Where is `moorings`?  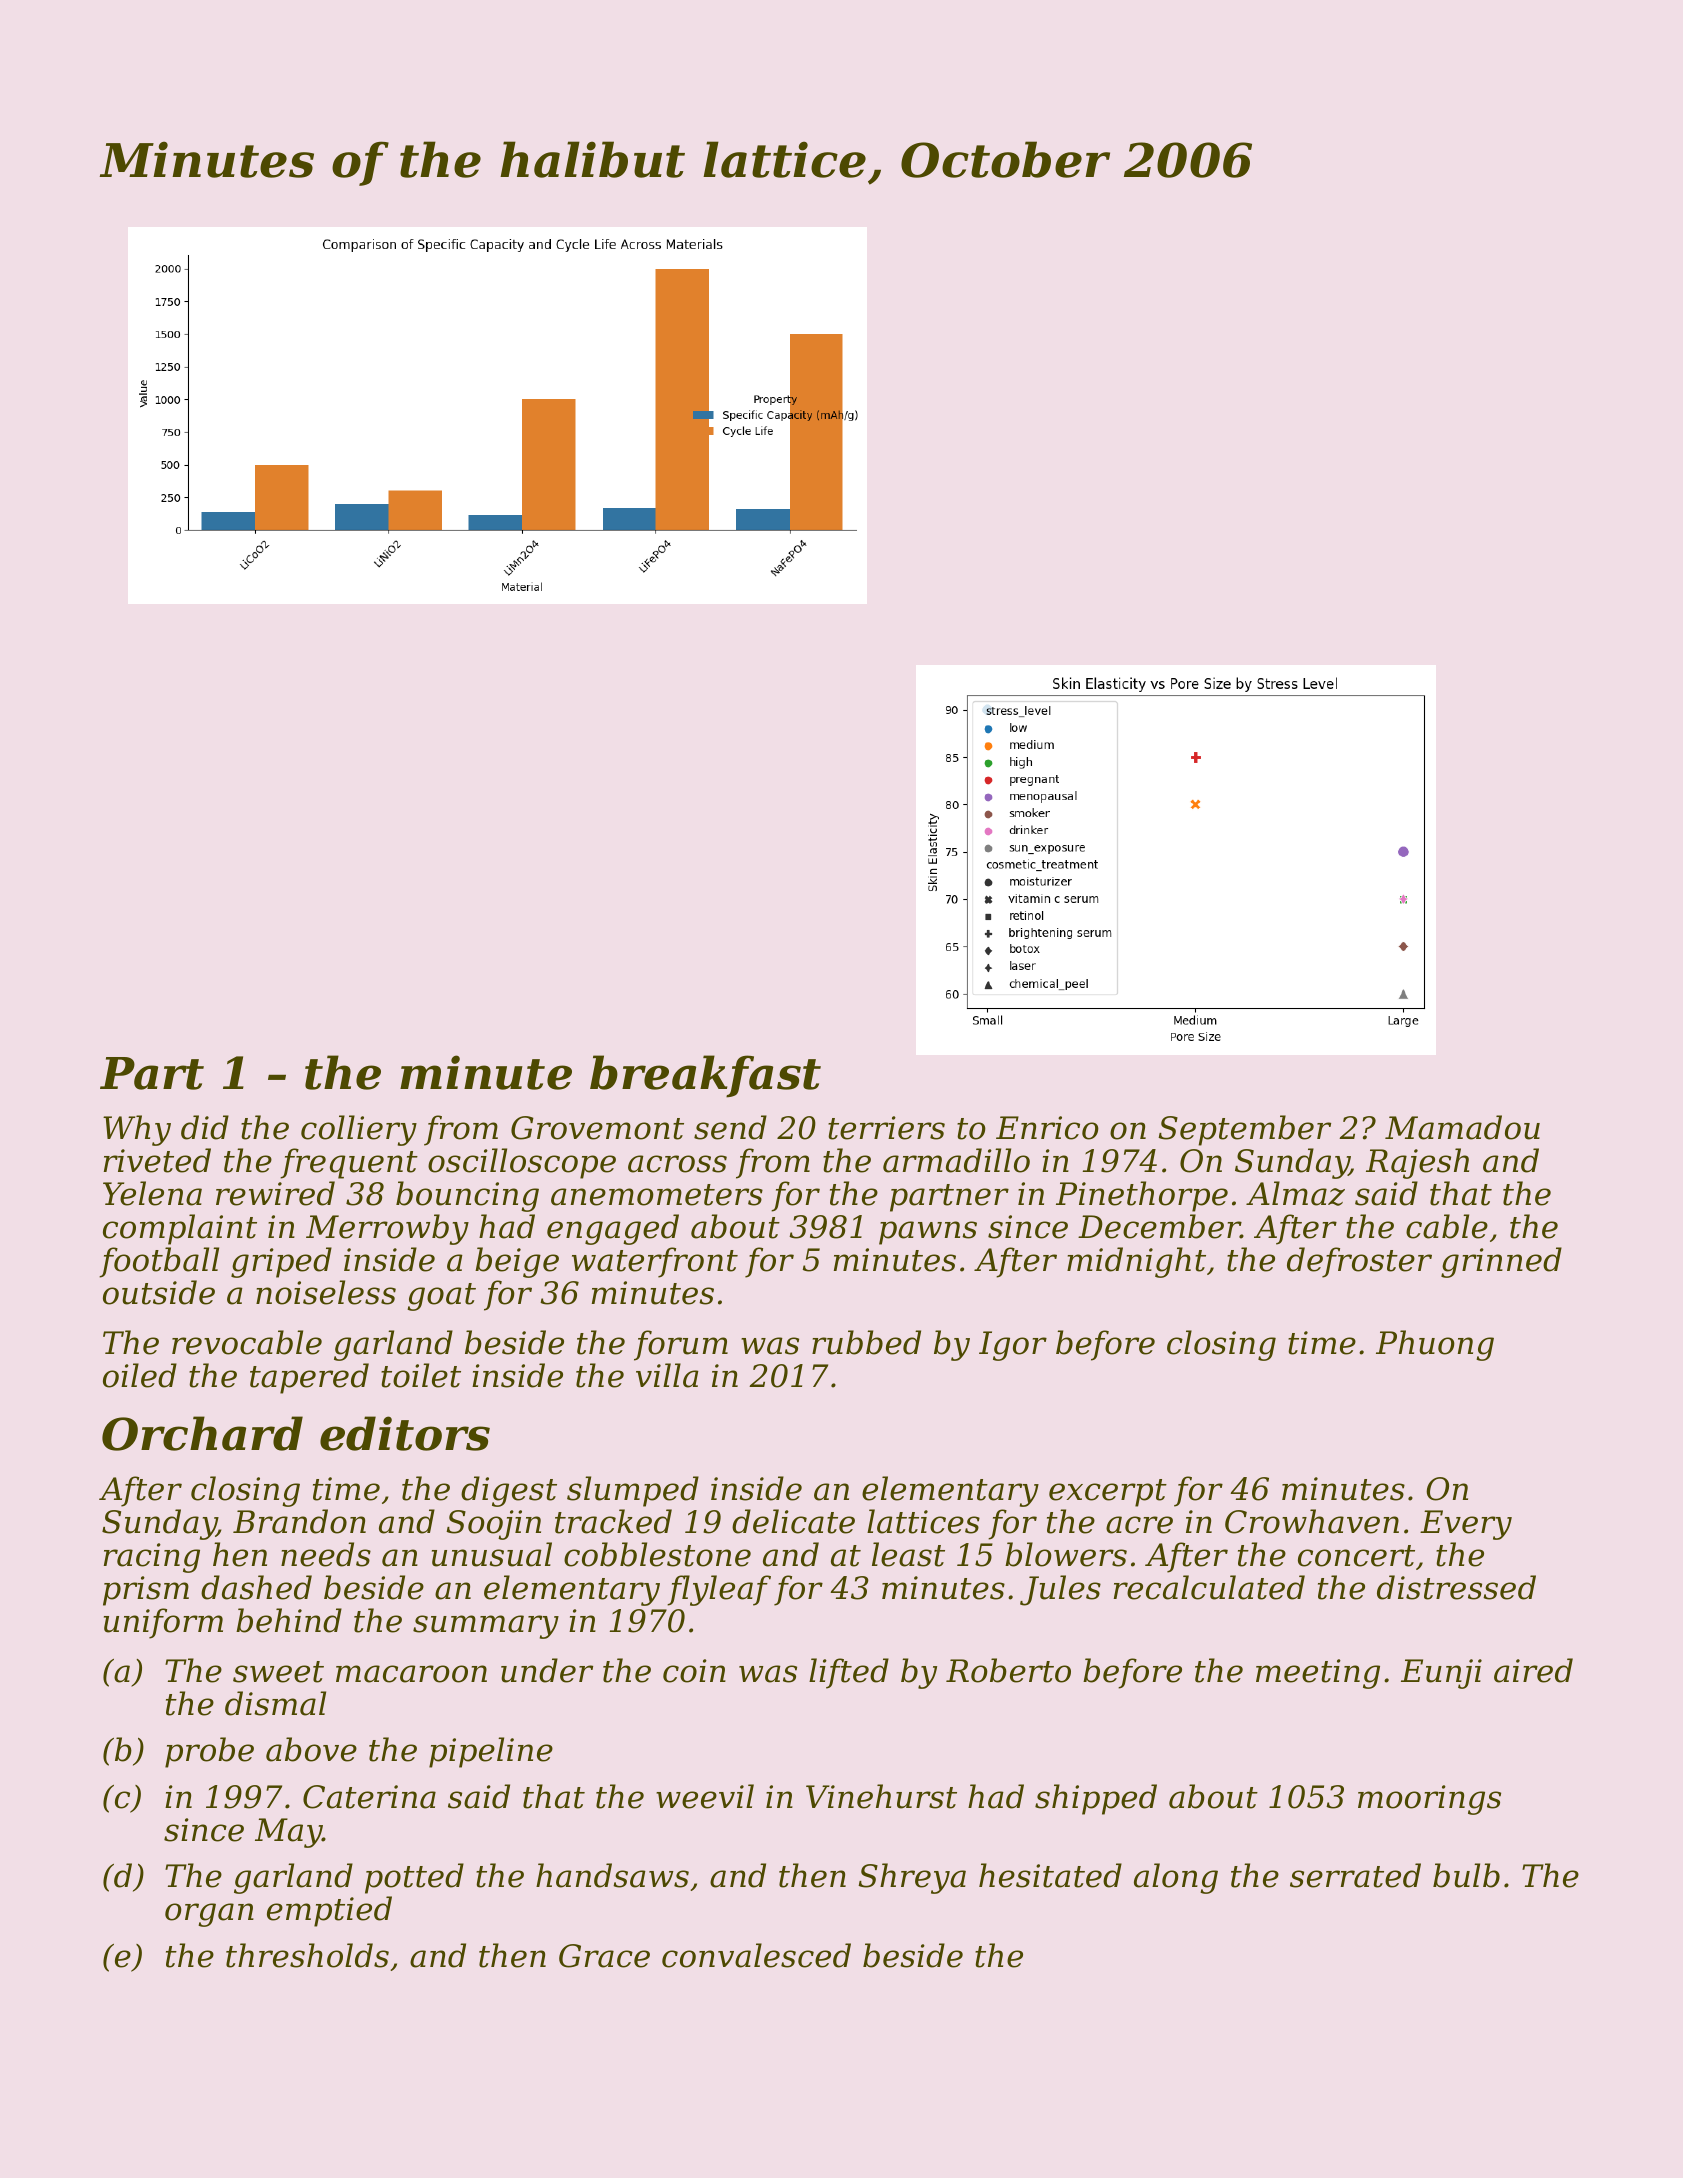 moorings is located at coordinates (1429, 1800).
